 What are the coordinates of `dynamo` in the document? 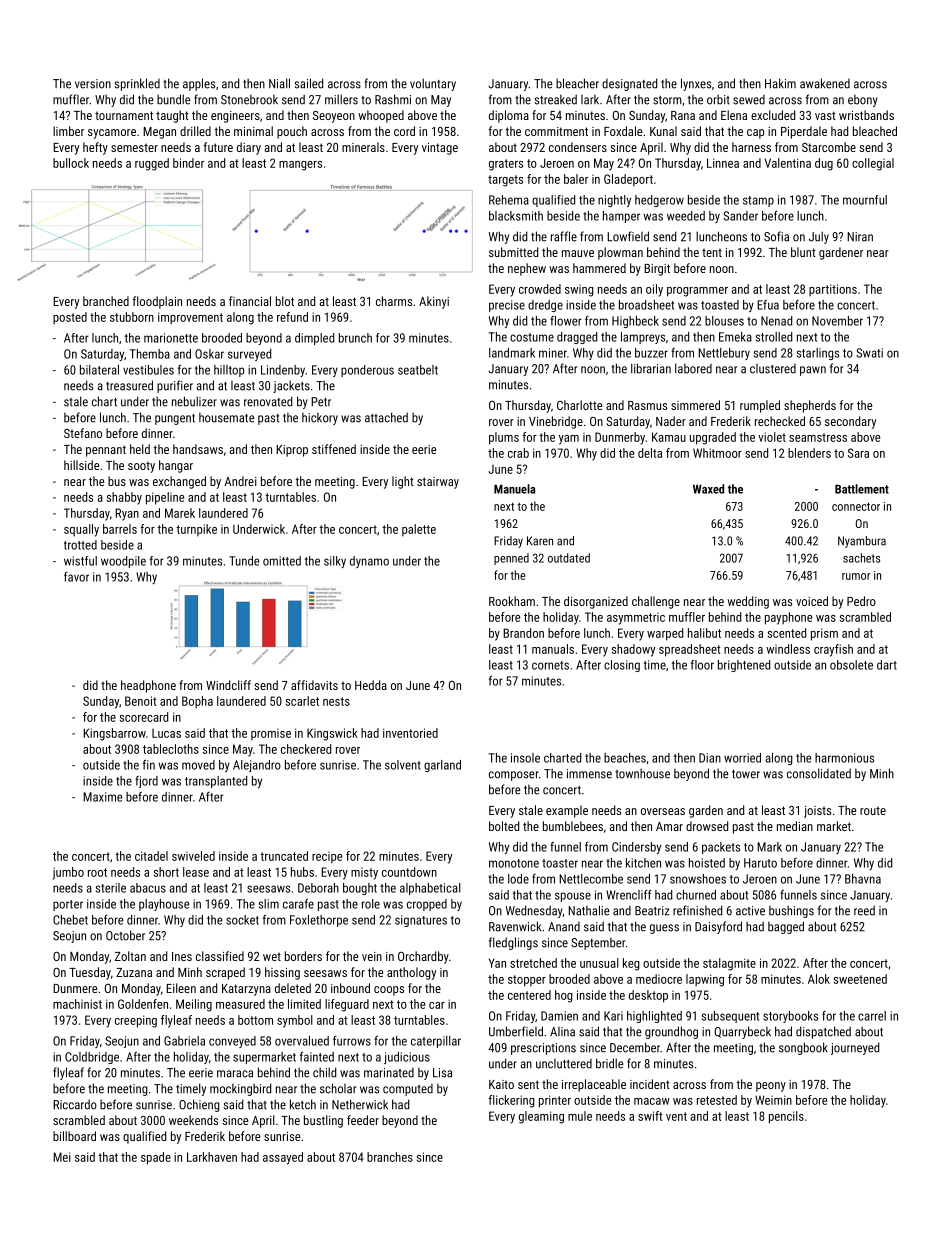 It's located at (369, 562).
